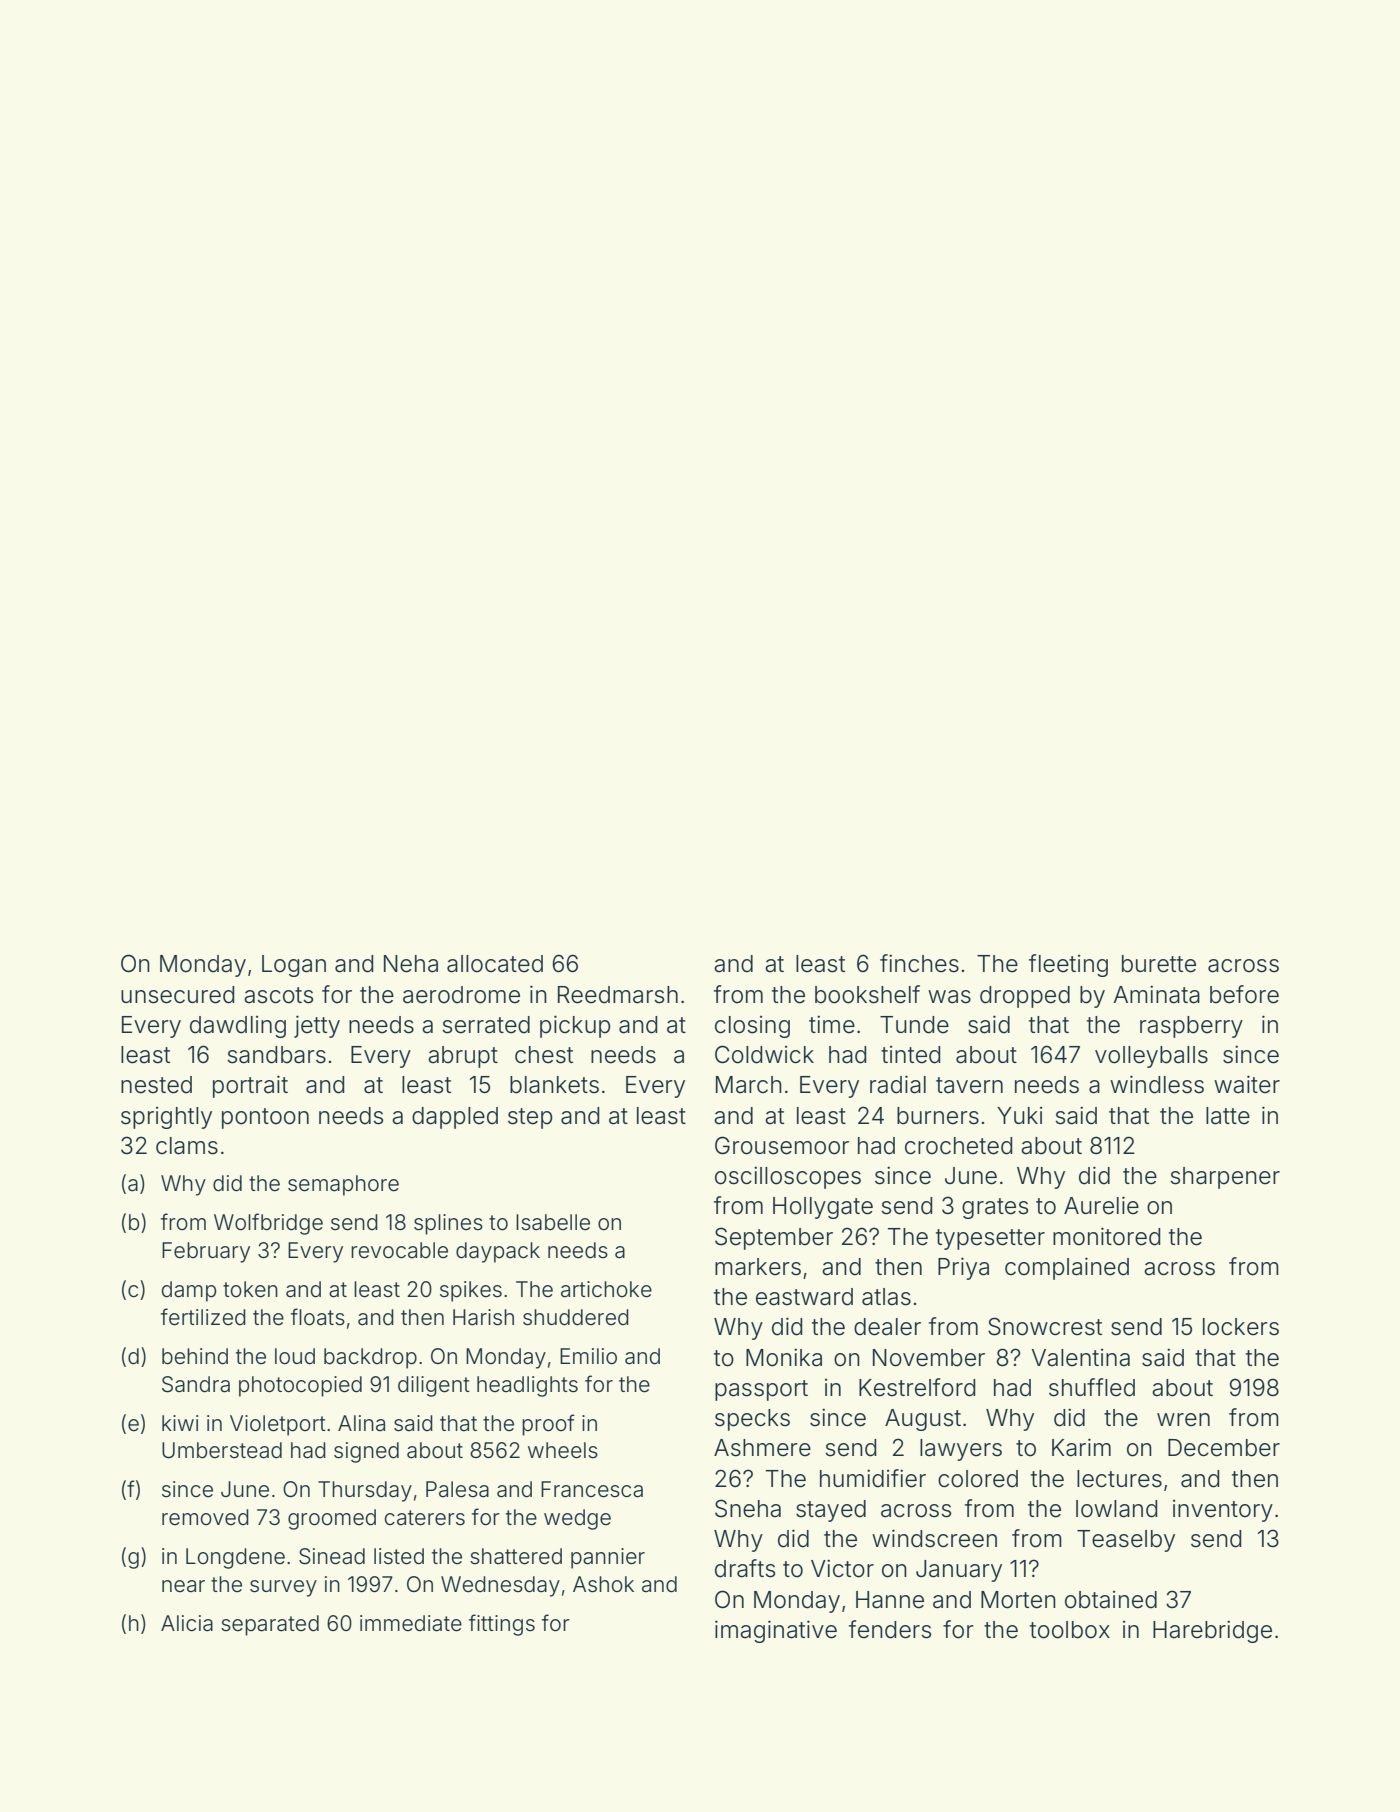 The height and width of the page is (1812, 1400). Describe the element at coordinates (575, 1026) in the page. I see `pickup` at that location.
